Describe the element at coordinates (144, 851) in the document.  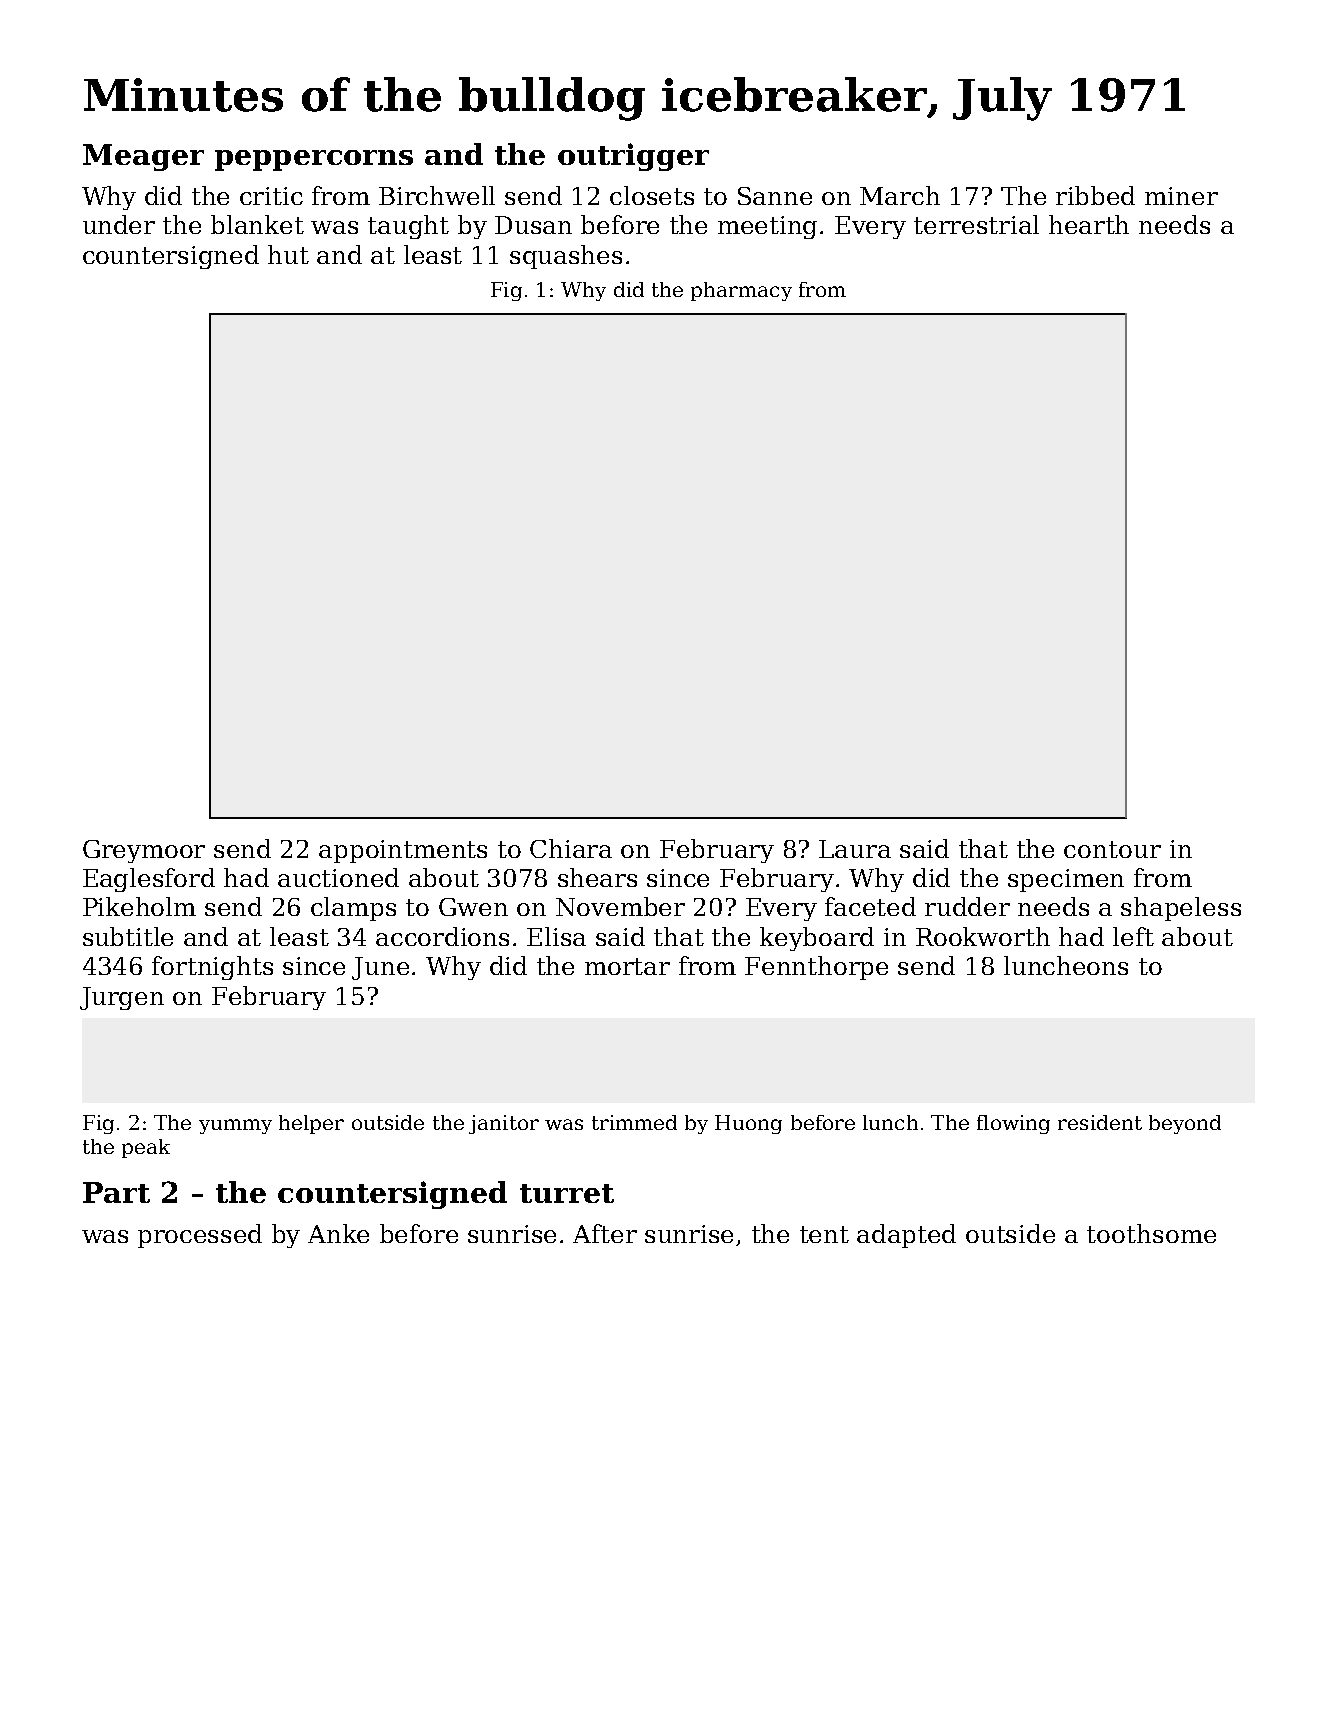
I see `Greymoor` at that location.
